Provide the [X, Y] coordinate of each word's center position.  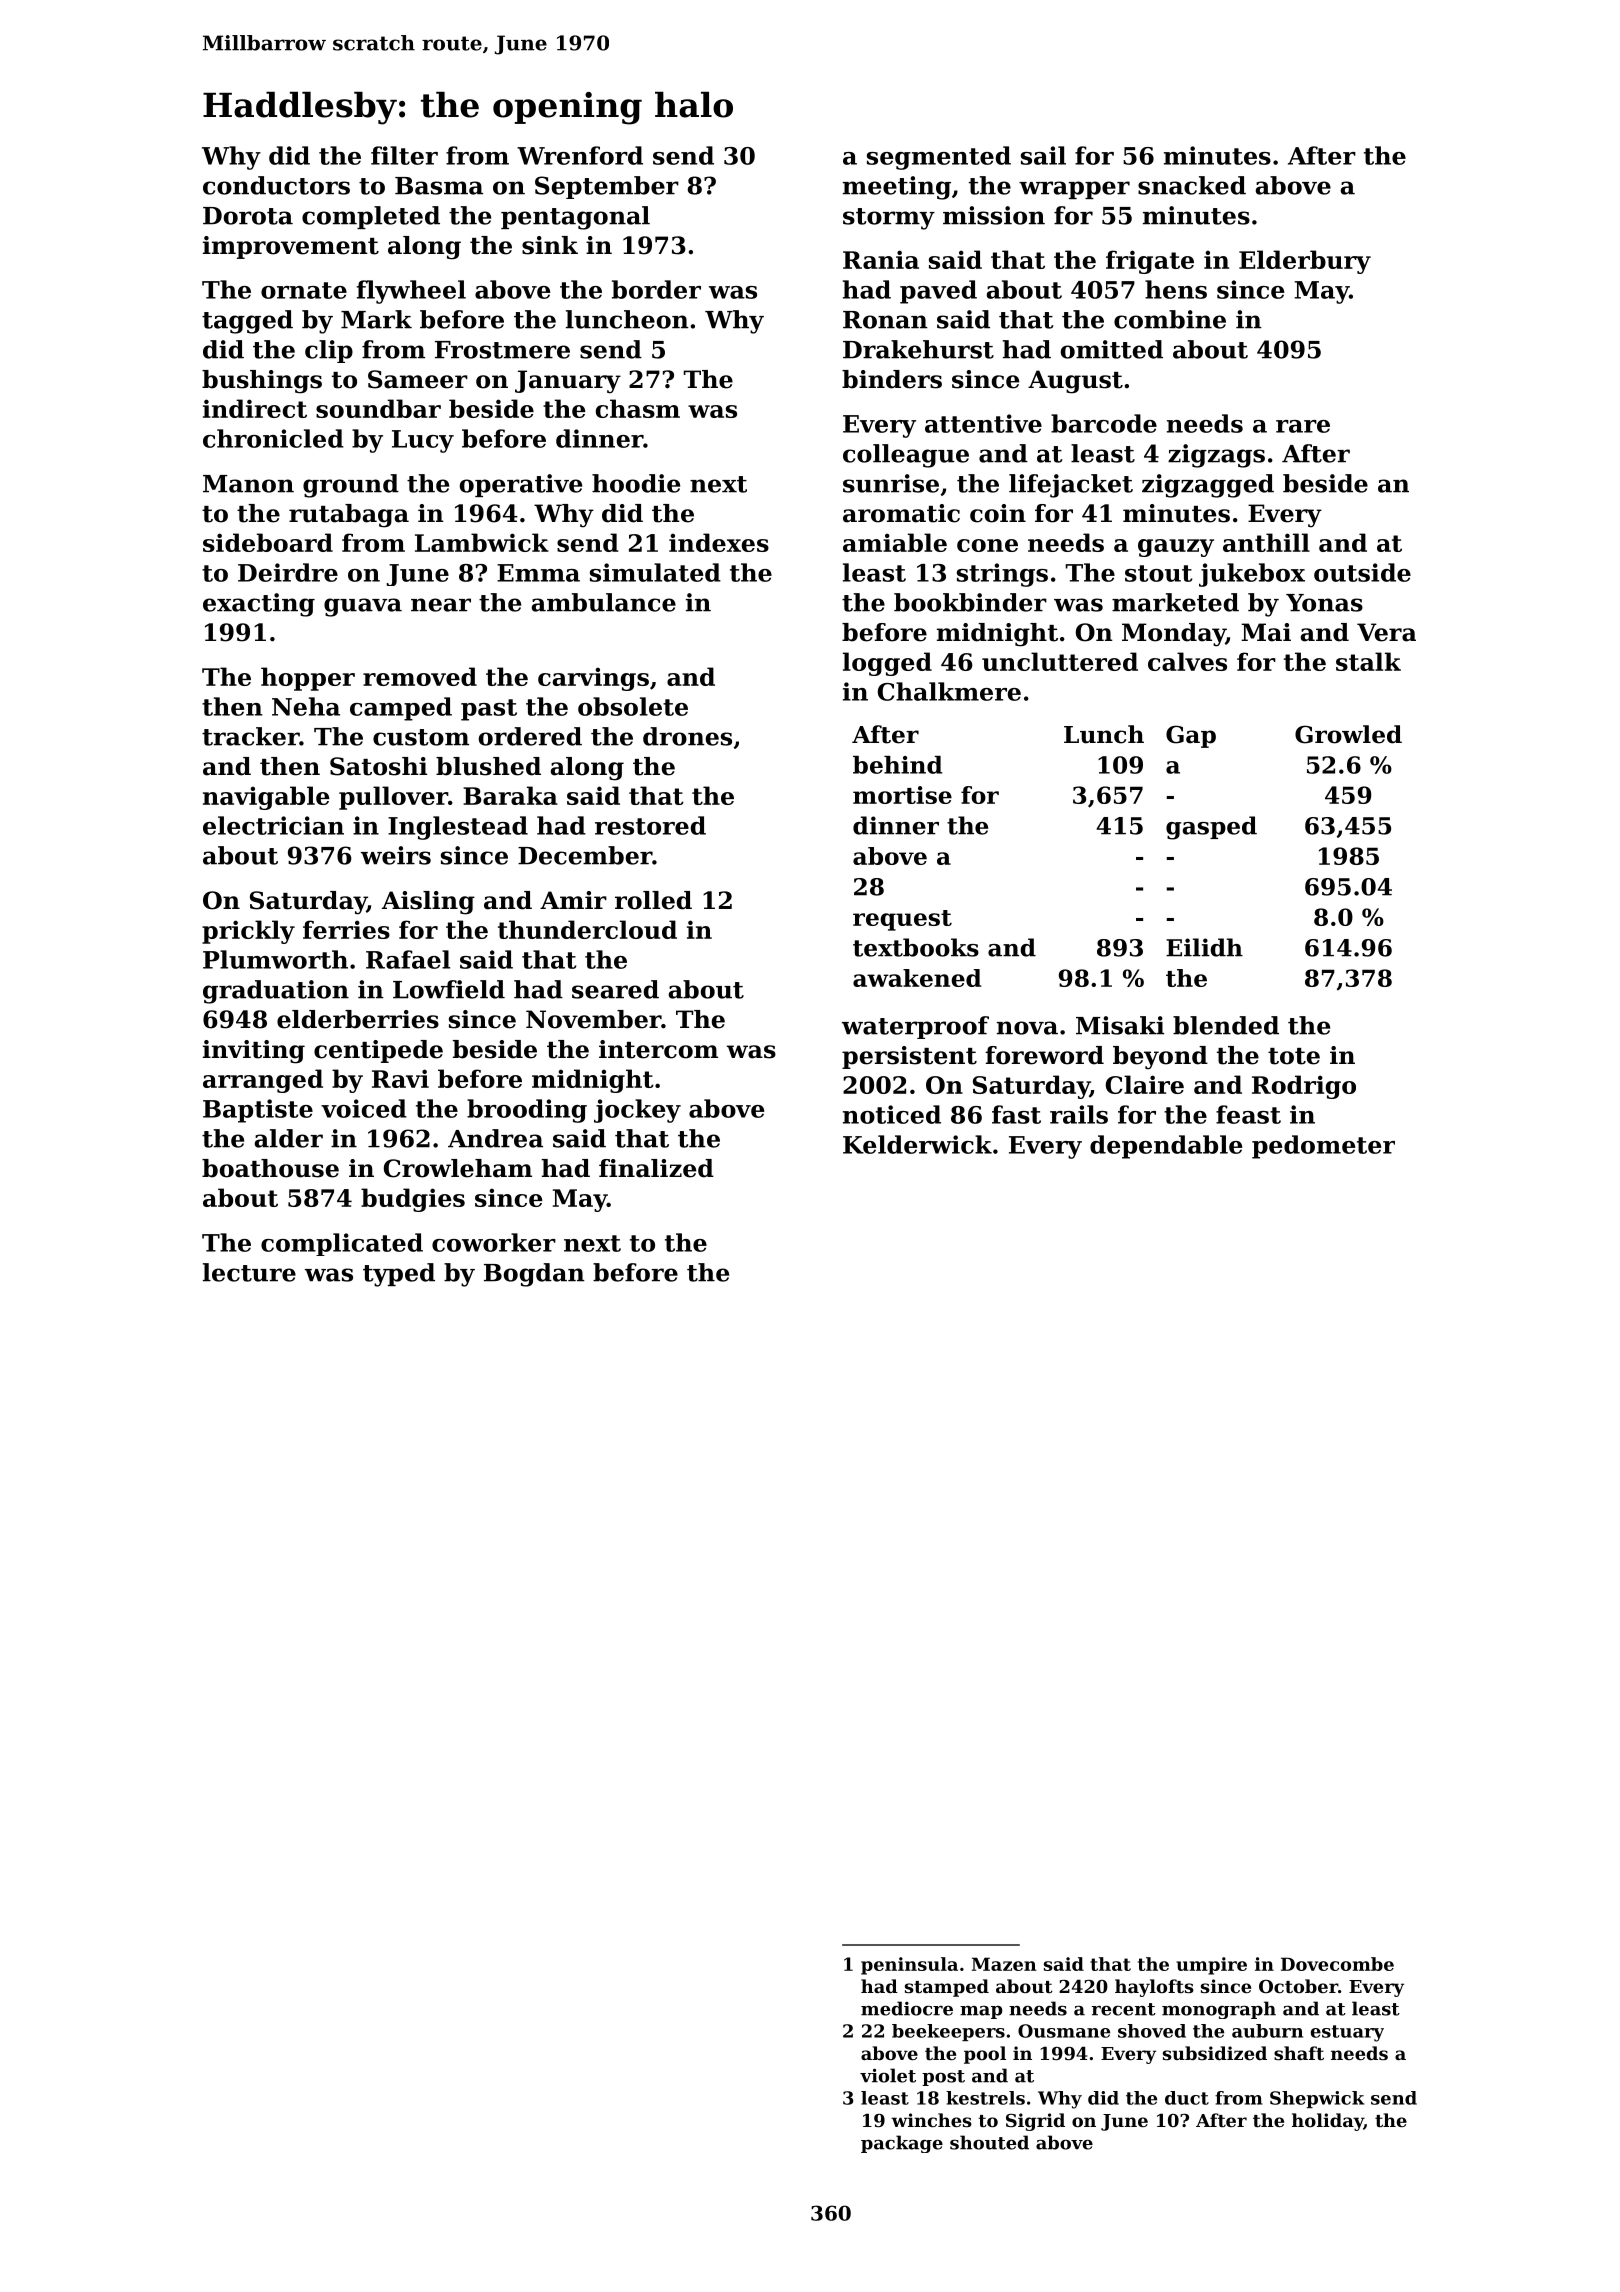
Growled [1348, 734]
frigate [1150, 262]
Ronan [885, 320]
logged [887, 664]
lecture [249, 1272]
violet [888, 2075]
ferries [346, 929]
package [902, 2144]
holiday [1328, 2122]
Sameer [418, 379]
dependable [1166, 1147]
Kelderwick [917, 1144]
